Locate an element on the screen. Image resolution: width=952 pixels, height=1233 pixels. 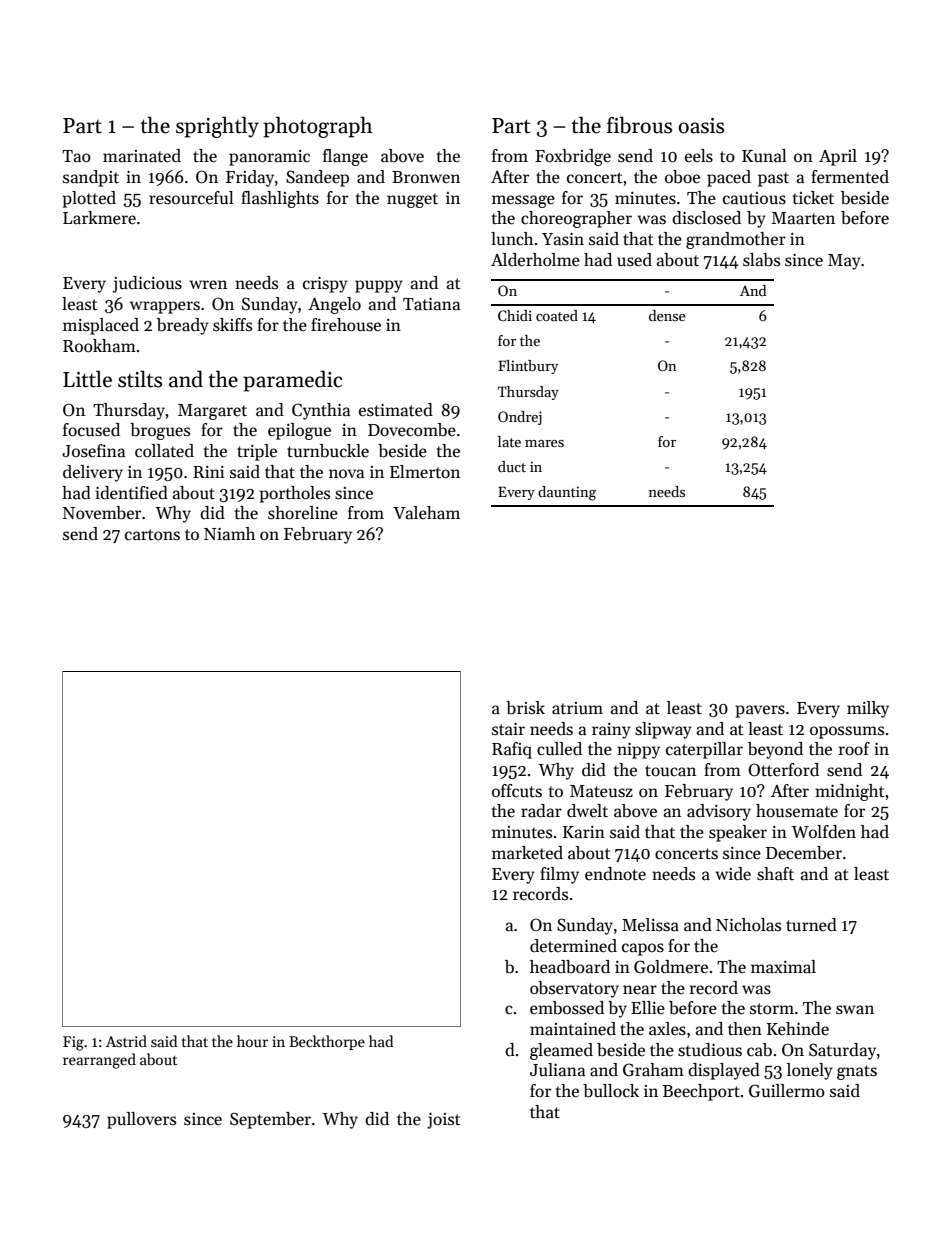
May is located at coordinates (844, 262).
